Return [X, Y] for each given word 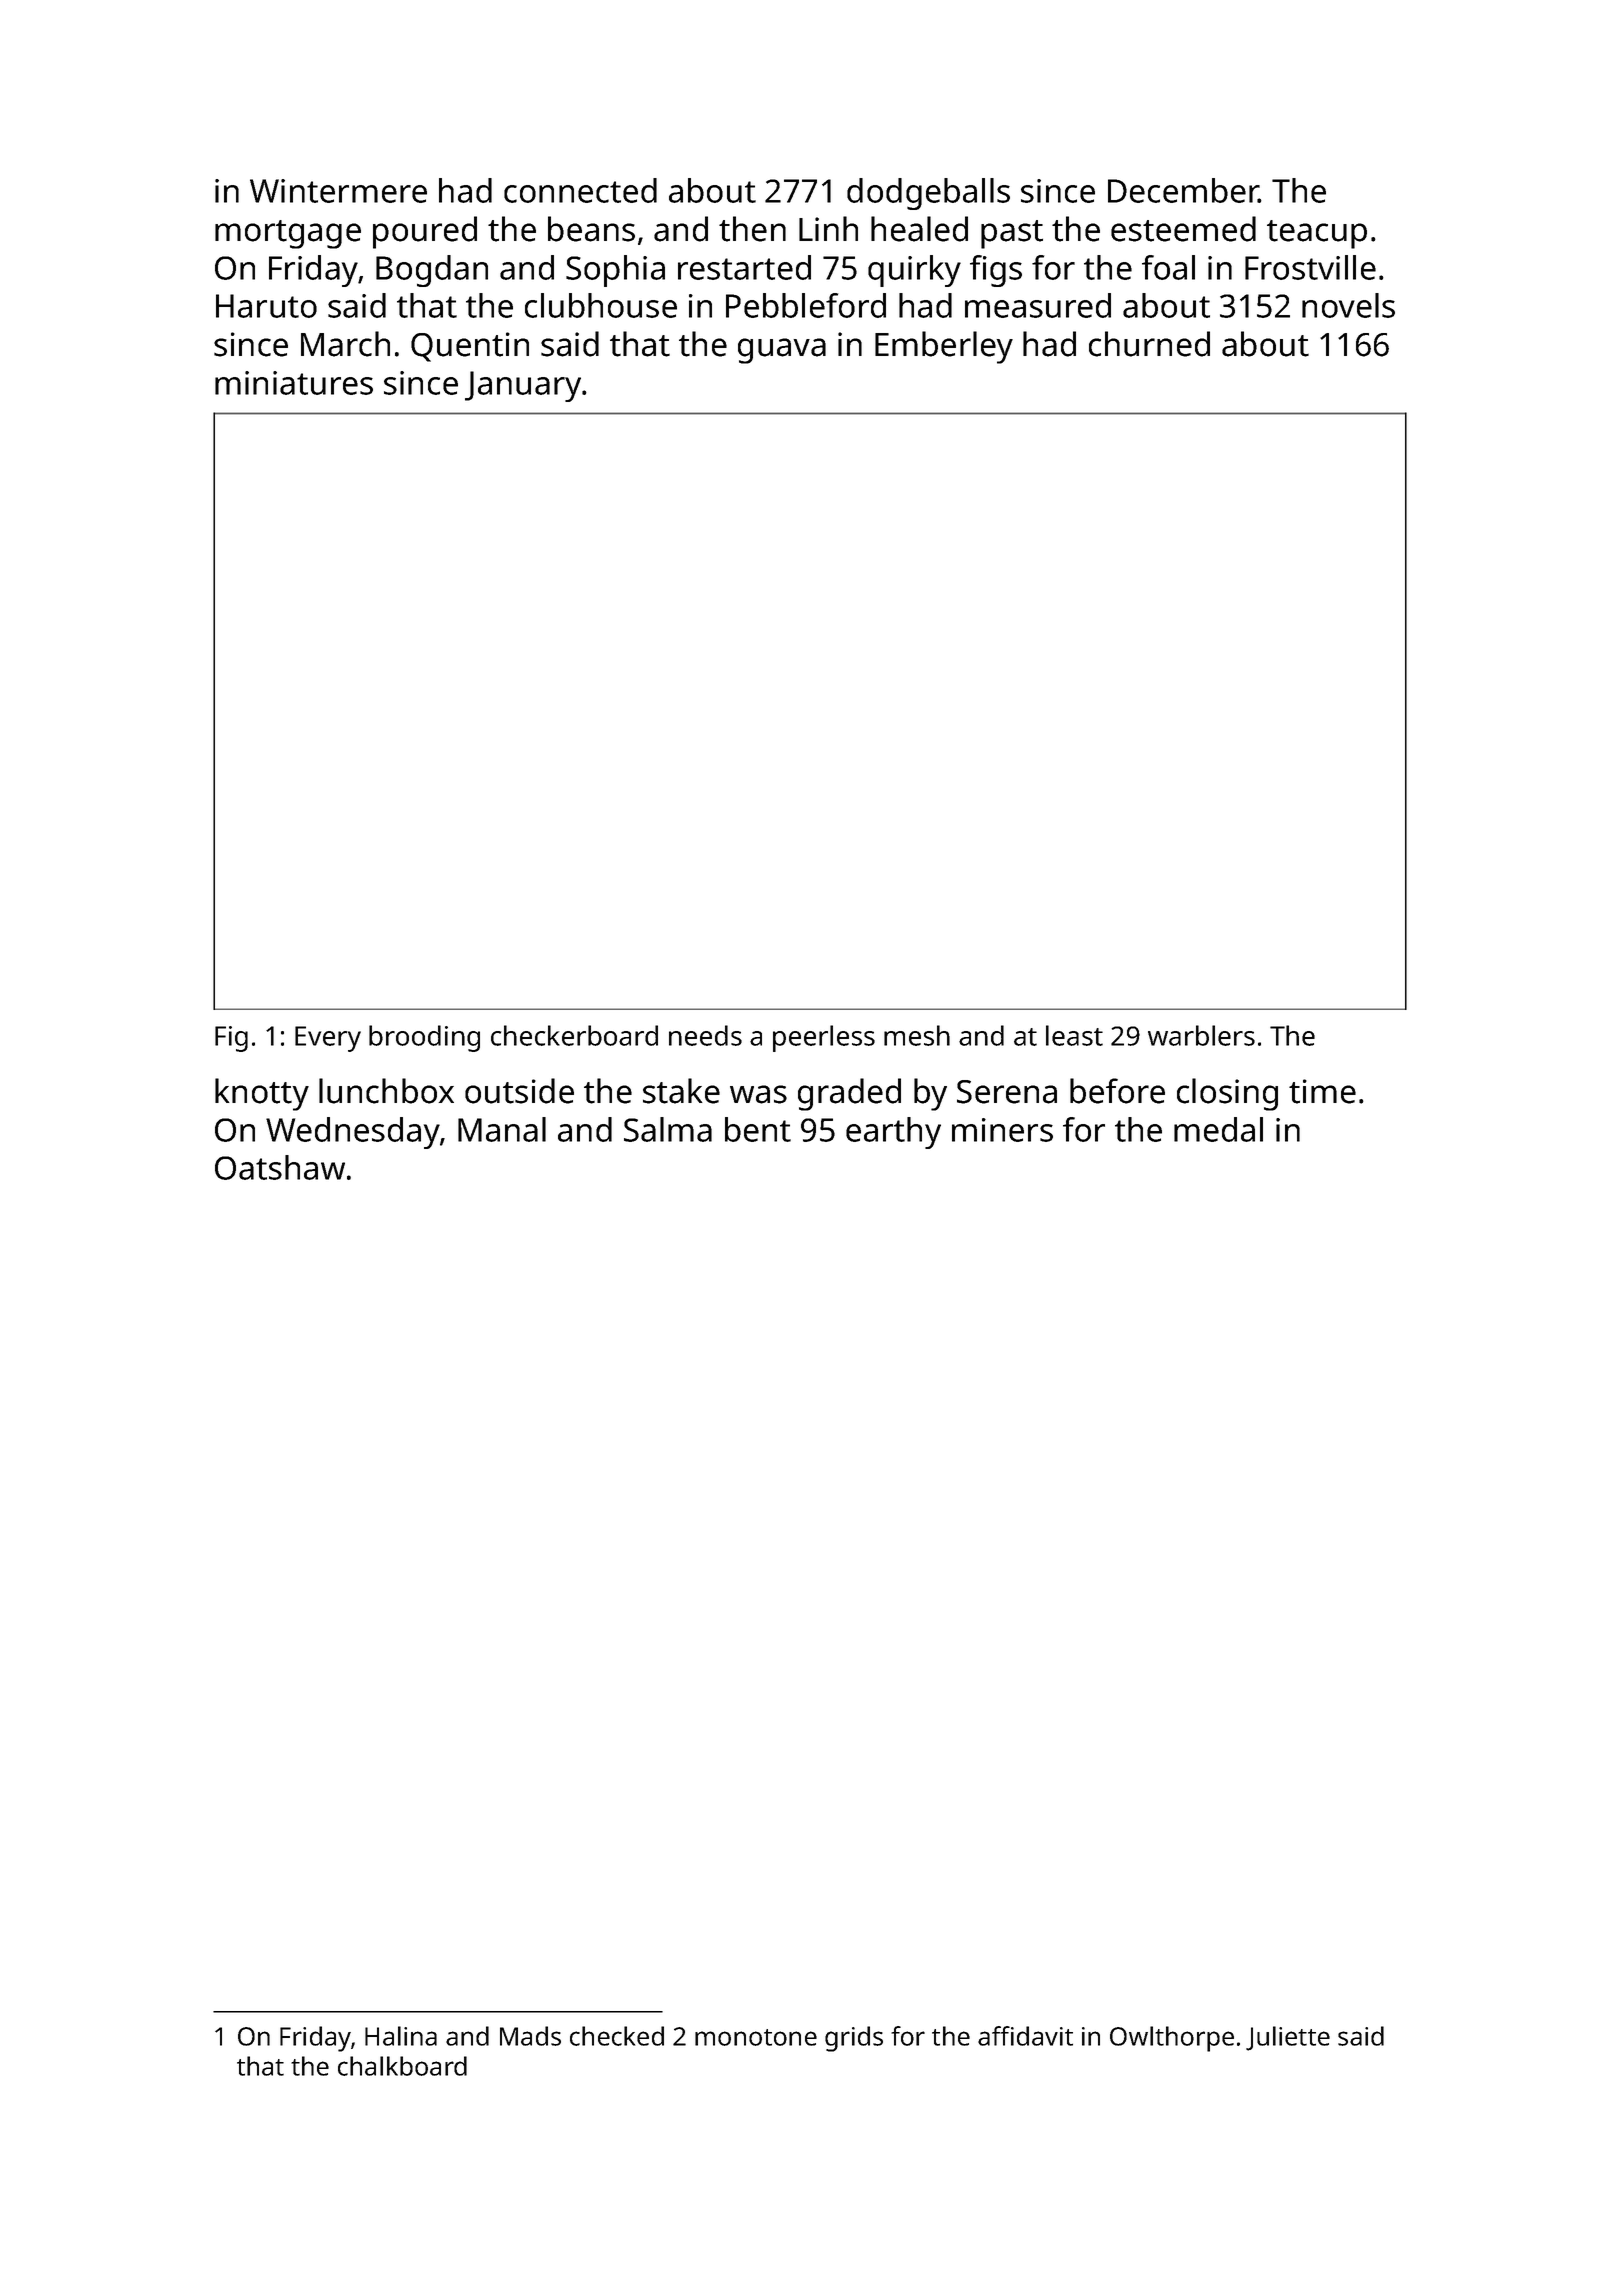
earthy [893, 1133]
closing [1227, 1094]
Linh [828, 228]
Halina [401, 2036]
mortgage [288, 234]
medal [1218, 1129]
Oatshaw [280, 1167]
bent [758, 1129]
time [1322, 1091]
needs [705, 1035]
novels [1348, 305]
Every [328, 1039]
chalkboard [402, 2066]
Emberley [944, 347]
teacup [1317, 234]
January [523, 386]
